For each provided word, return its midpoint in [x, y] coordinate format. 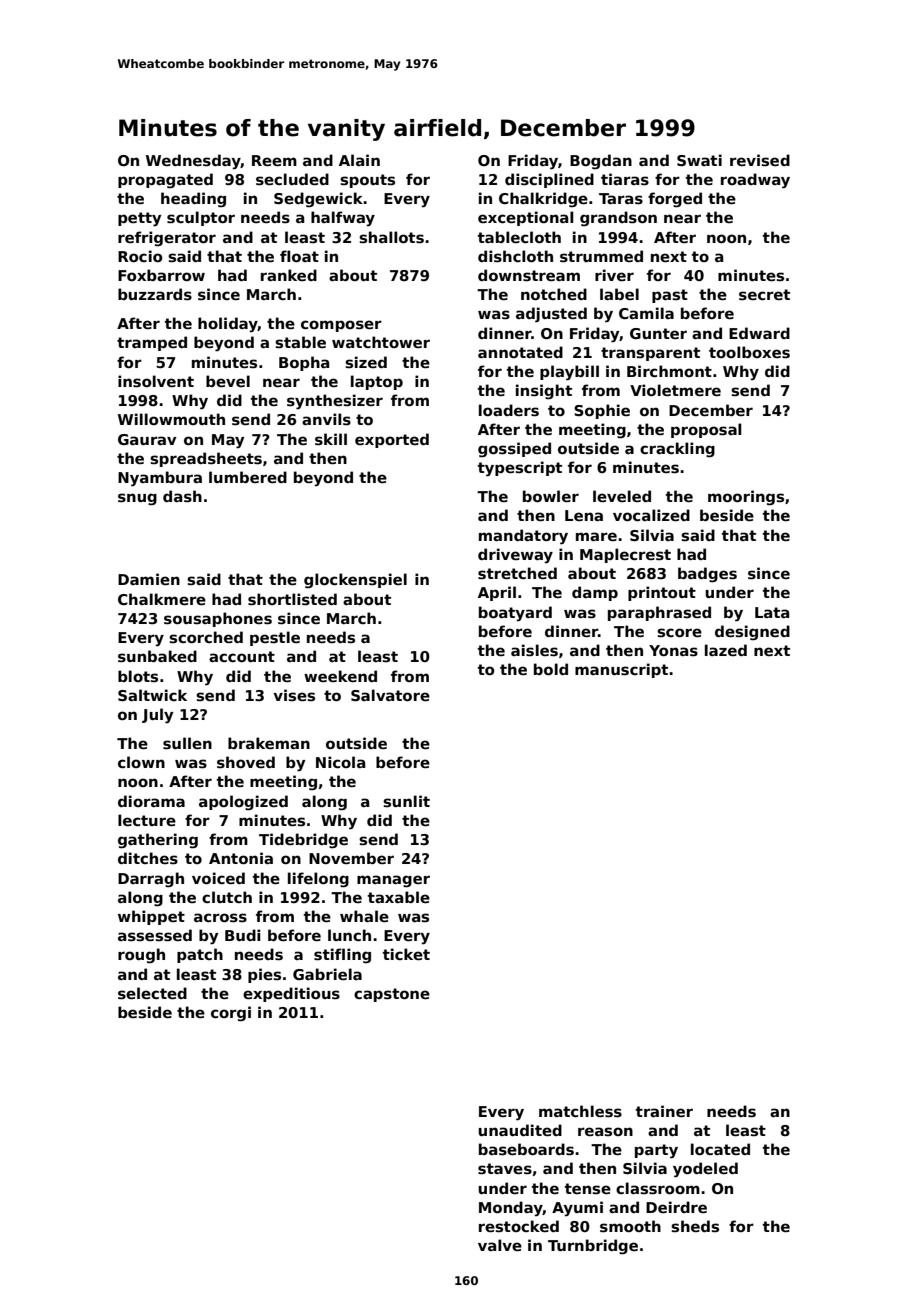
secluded [292, 179]
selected [152, 993]
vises [294, 695]
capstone [392, 995]
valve [500, 1245]
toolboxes [749, 352]
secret [764, 295]
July [158, 716]
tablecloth [519, 237]
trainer [664, 1111]
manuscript [621, 670]
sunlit [406, 801]
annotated [520, 352]
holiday [228, 324]
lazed [726, 650]
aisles [534, 650]
